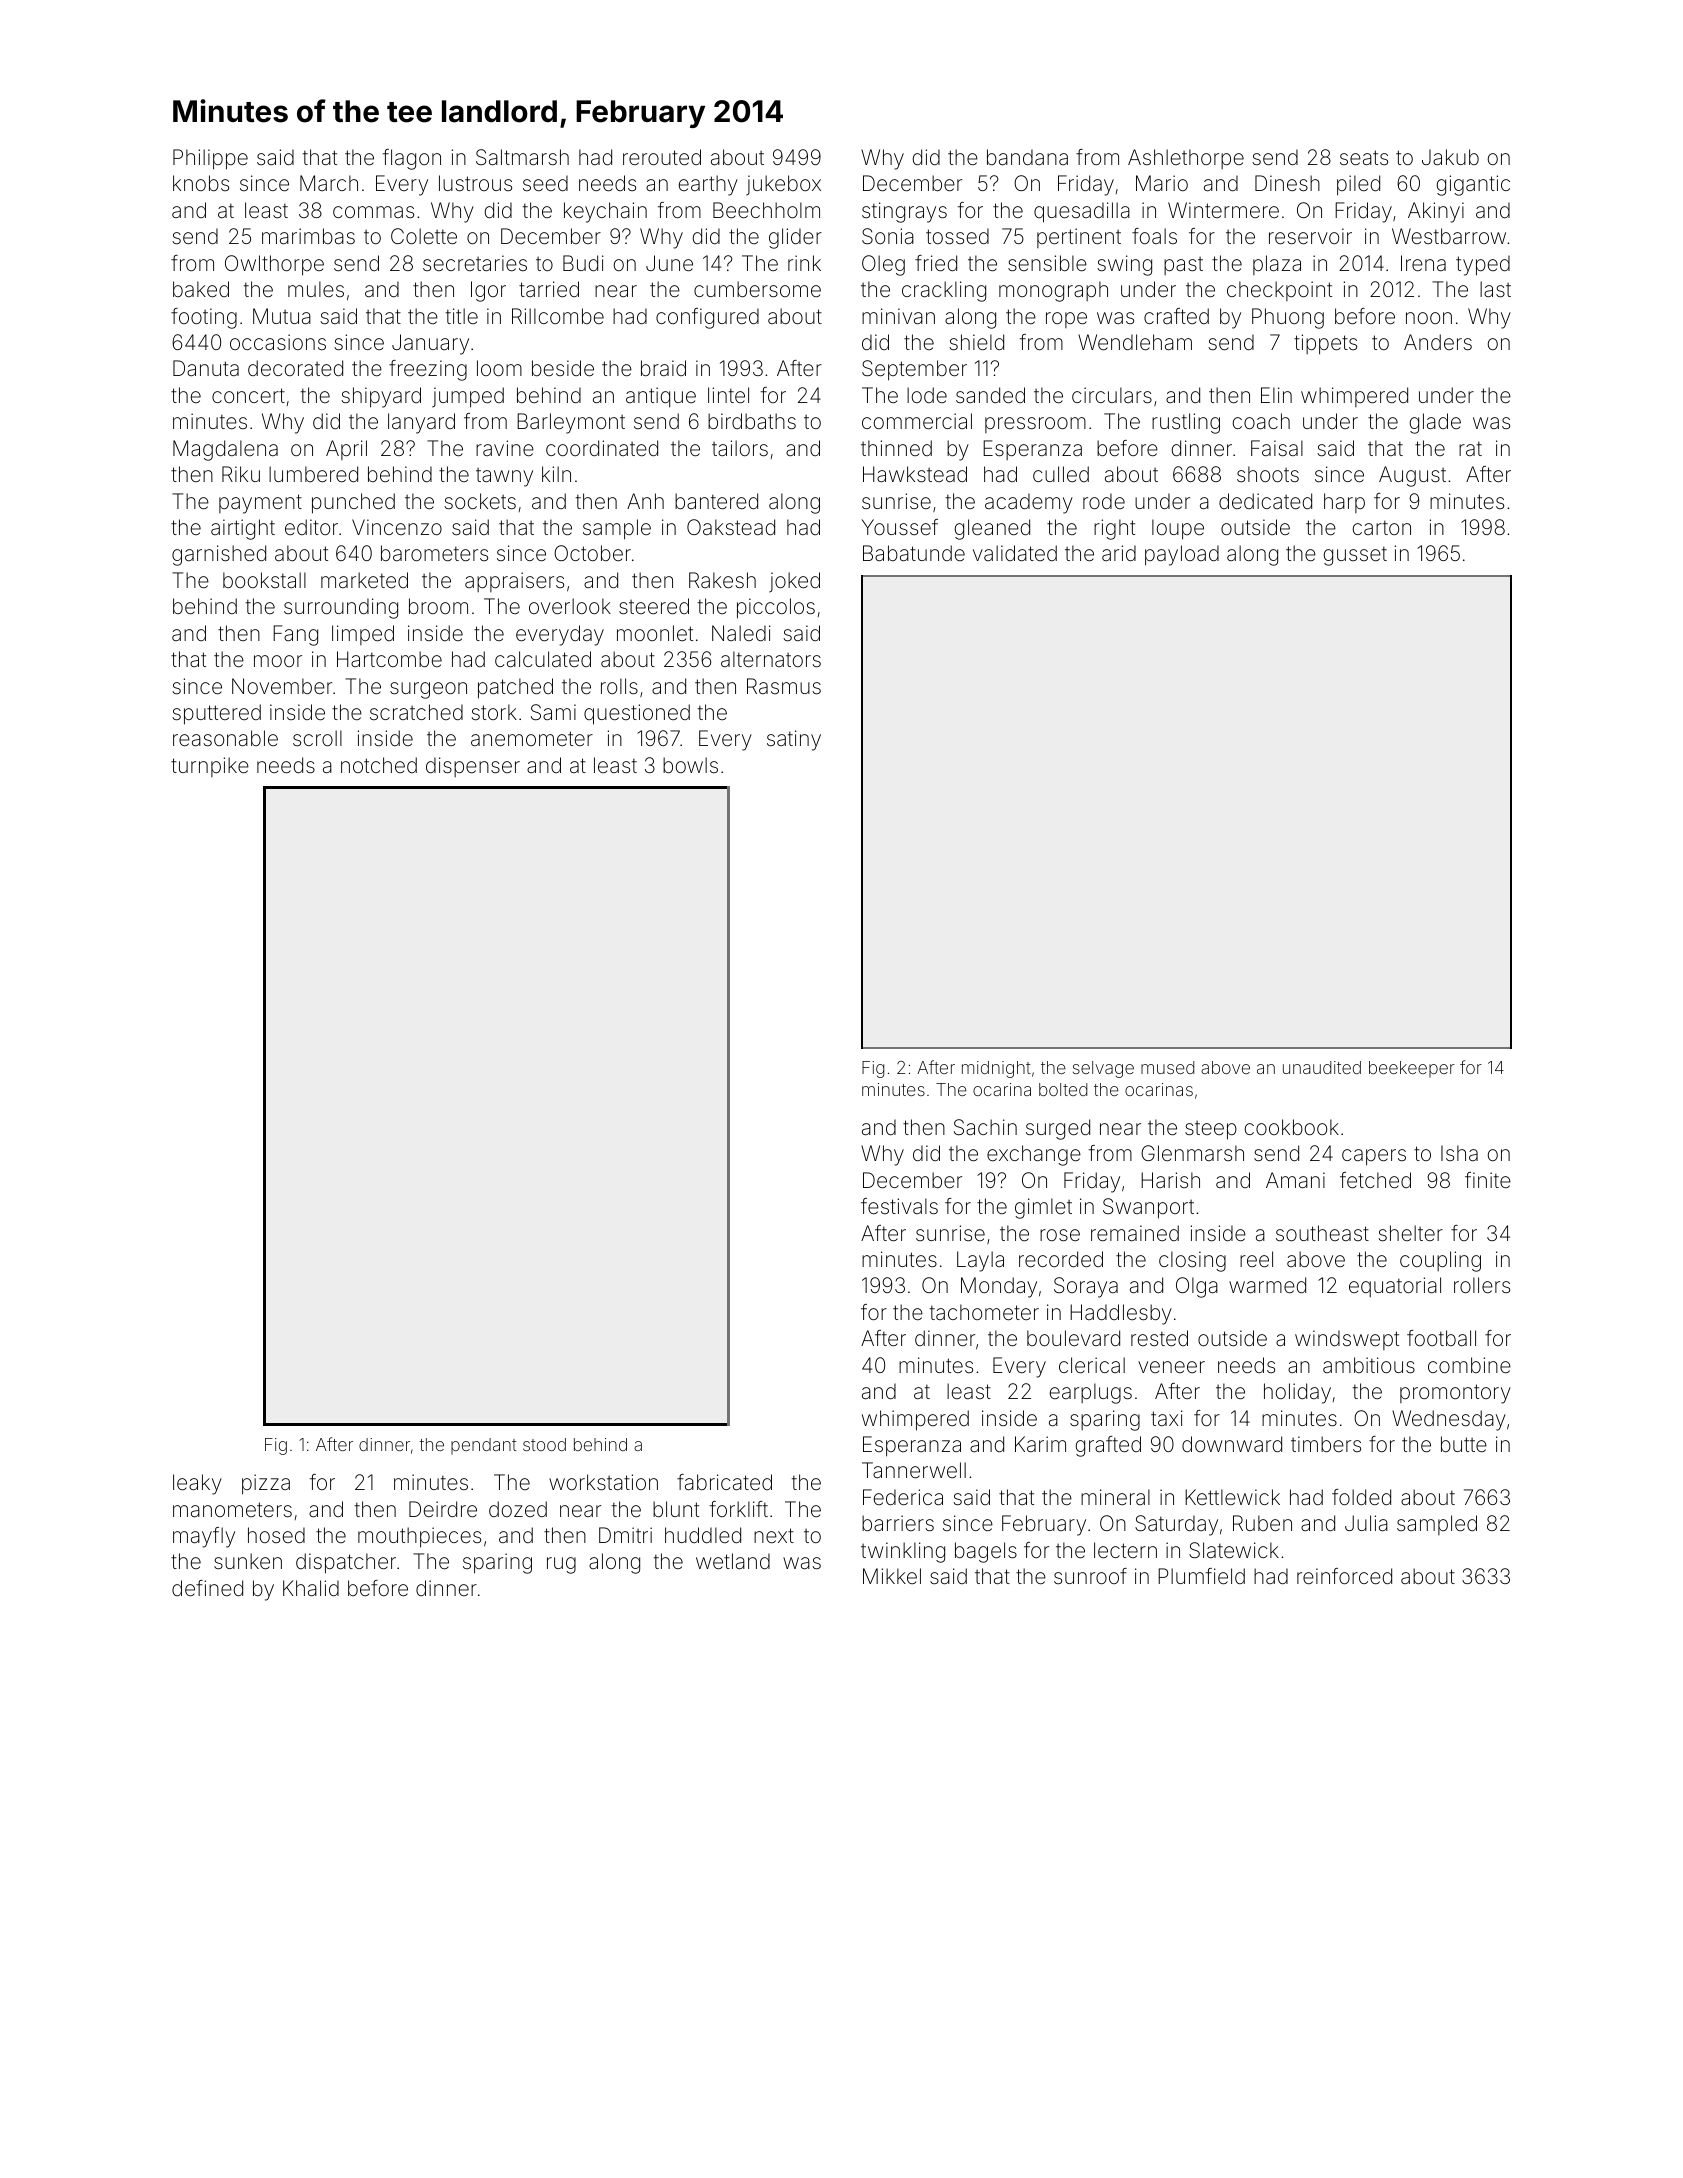  Describe the element at coordinates (484, 1446) in the screenshot. I see `pendant` at that location.
